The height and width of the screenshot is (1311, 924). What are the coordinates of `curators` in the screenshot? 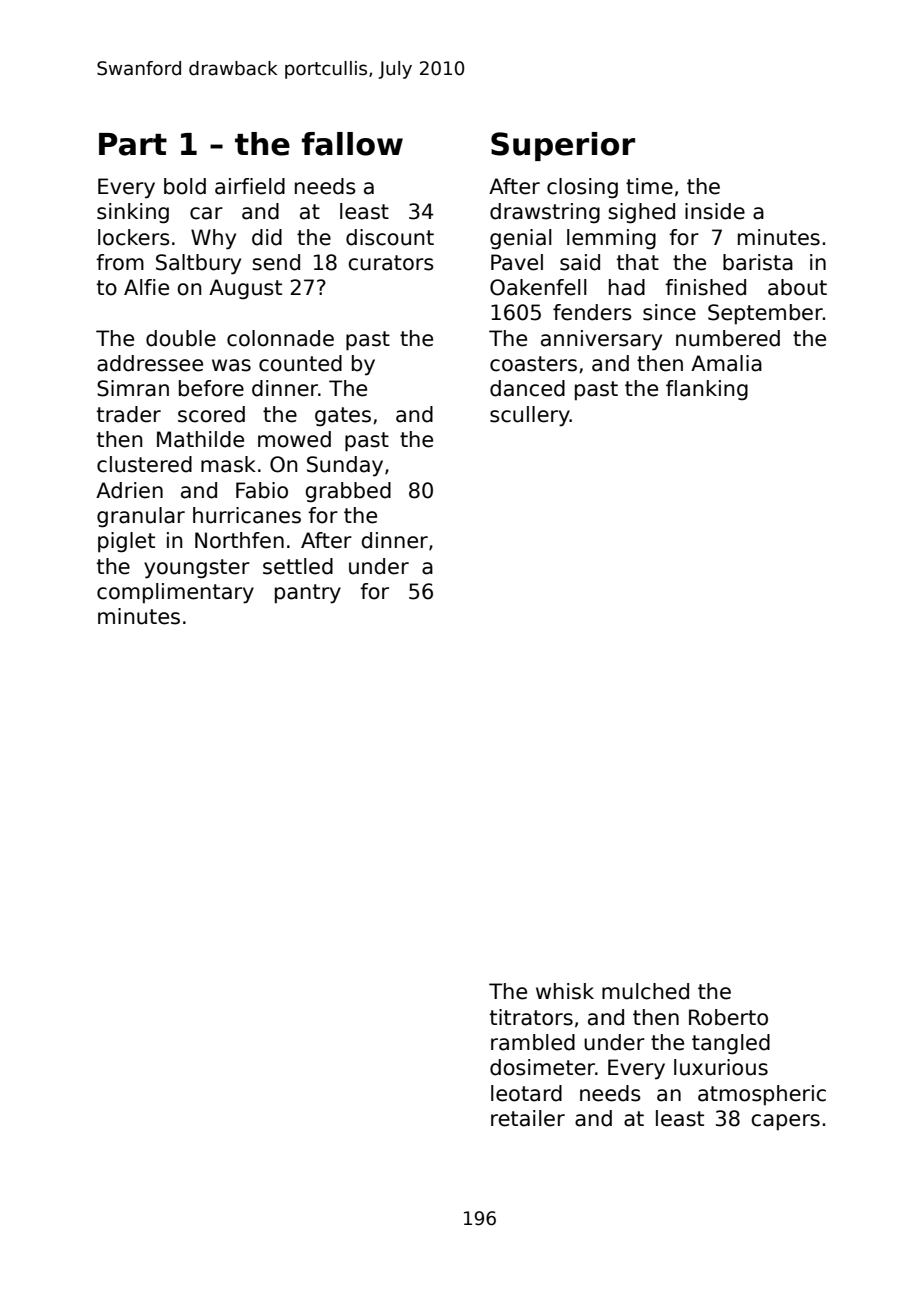 It's located at (391, 263).
